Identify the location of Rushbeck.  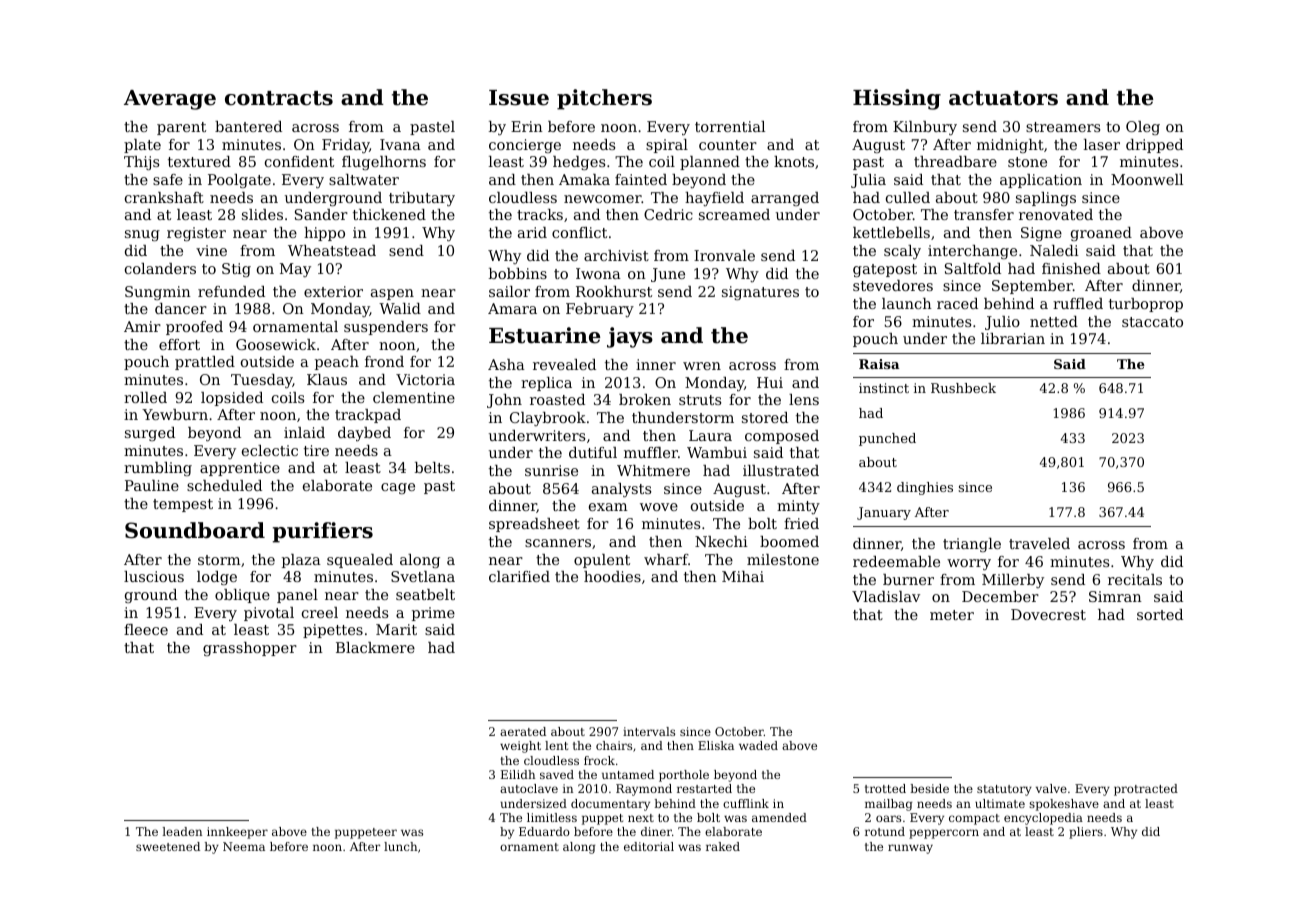
(963, 388).
